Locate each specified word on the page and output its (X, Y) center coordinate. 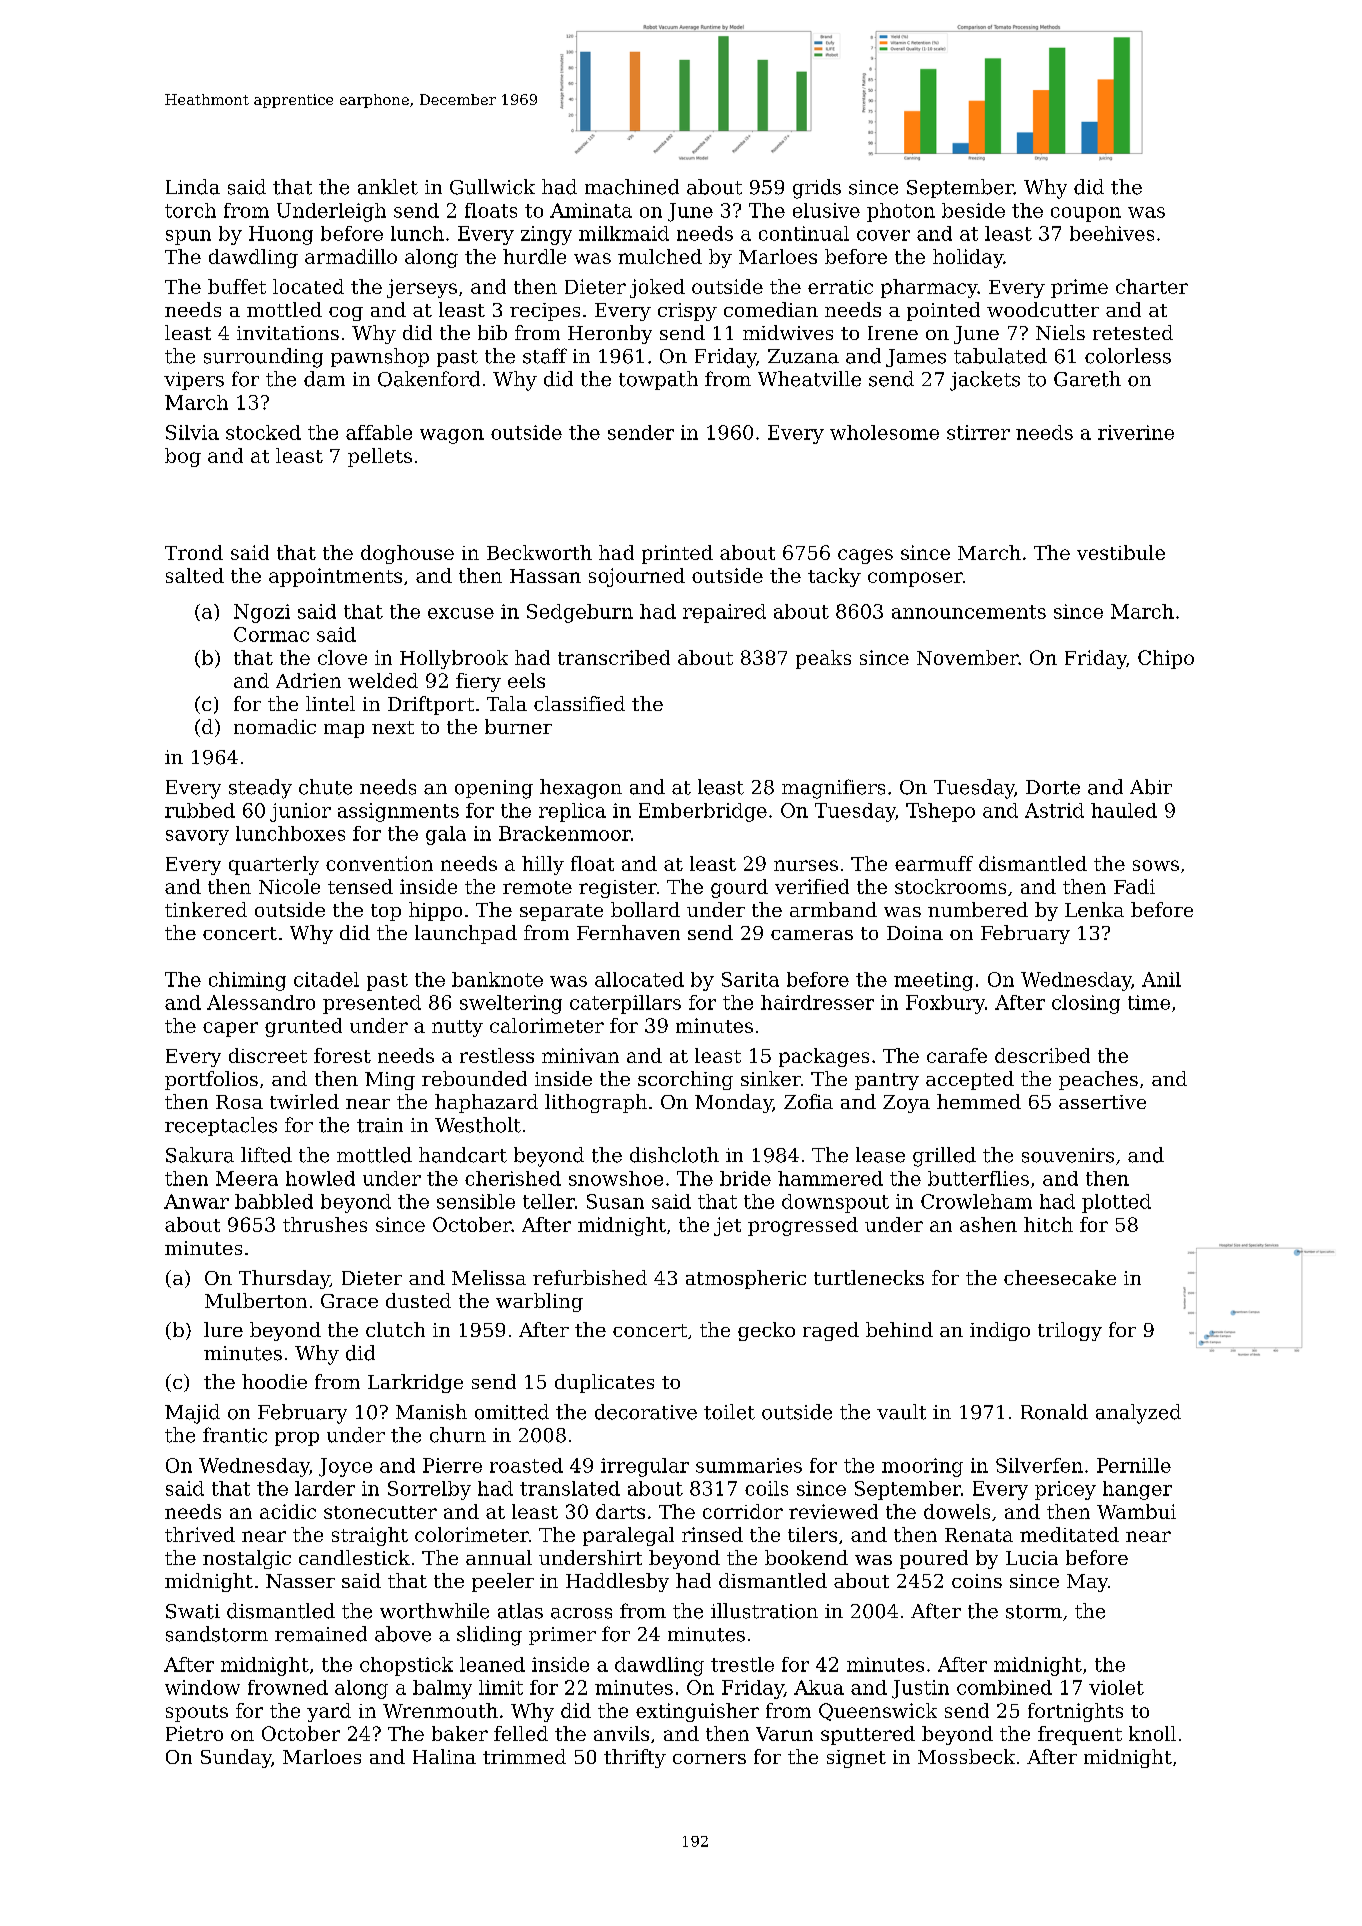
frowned (288, 1687)
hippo (435, 911)
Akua (819, 1687)
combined (1004, 1687)
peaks (823, 659)
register (618, 889)
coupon (1086, 214)
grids (817, 189)
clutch (395, 1329)
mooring (922, 1467)
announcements (969, 612)
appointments (335, 577)
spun (188, 237)
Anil (1161, 979)
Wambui (1136, 1511)
